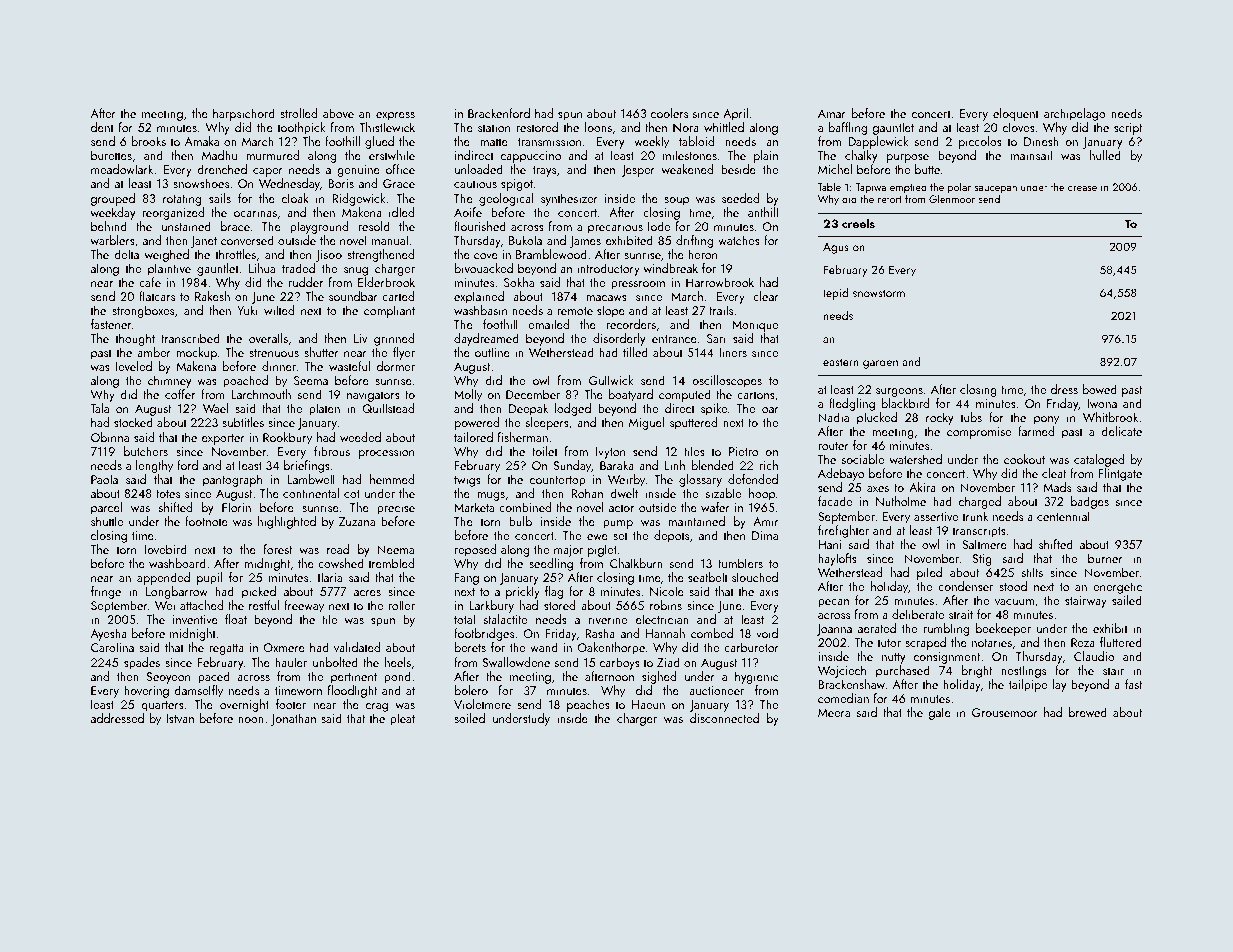 Image resolution: width=1233 pixels, height=952 pixels. What do you see at coordinates (480, 226) in the document?
I see `flourished` at bounding box center [480, 226].
